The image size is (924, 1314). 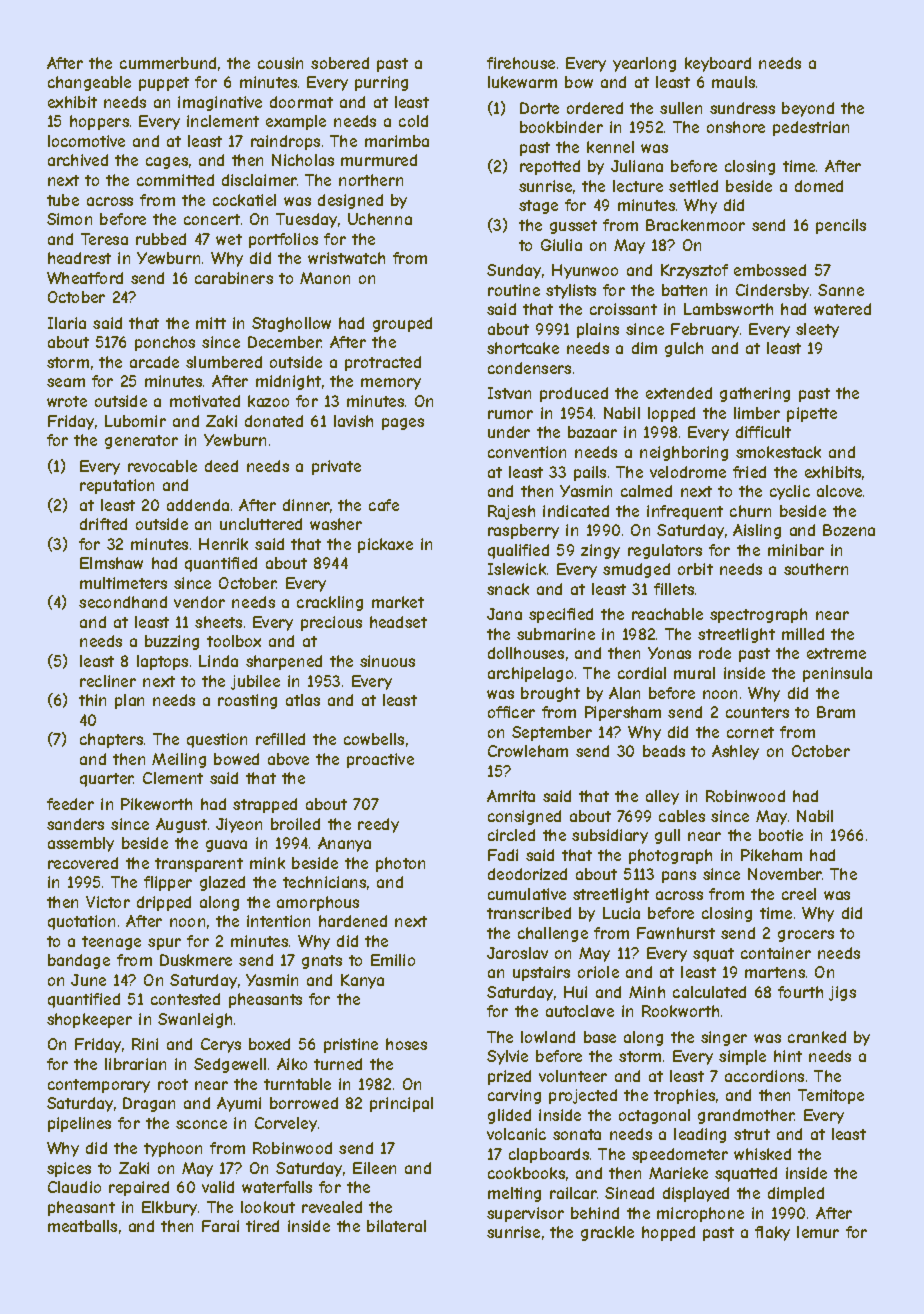 What do you see at coordinates (344, 844) in the image?
I see `Ananya` at bounding box center [344, 844].
